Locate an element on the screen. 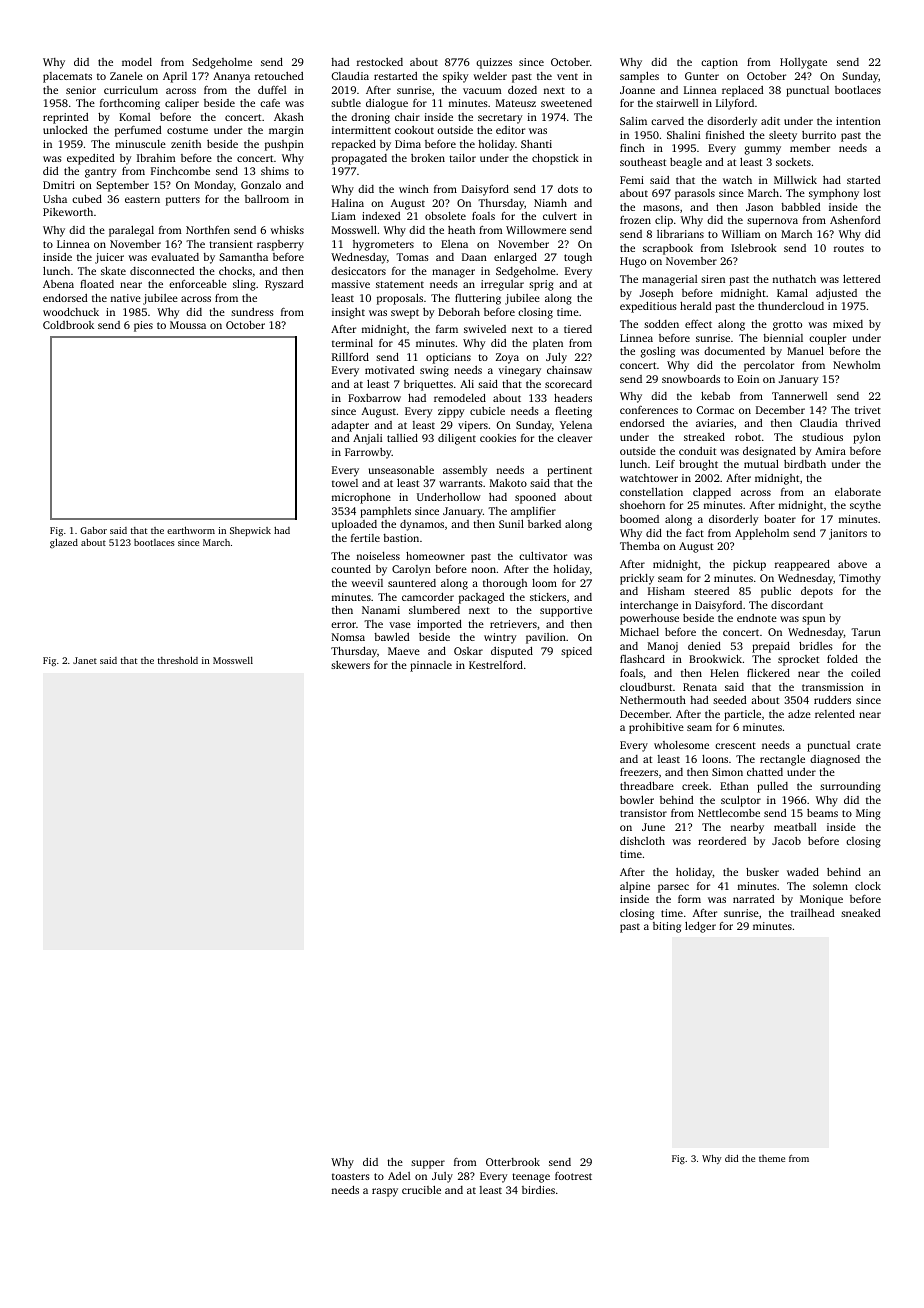 This screenshot has width=924, height=1308. Hugo is located at coordinates (633, 262).
